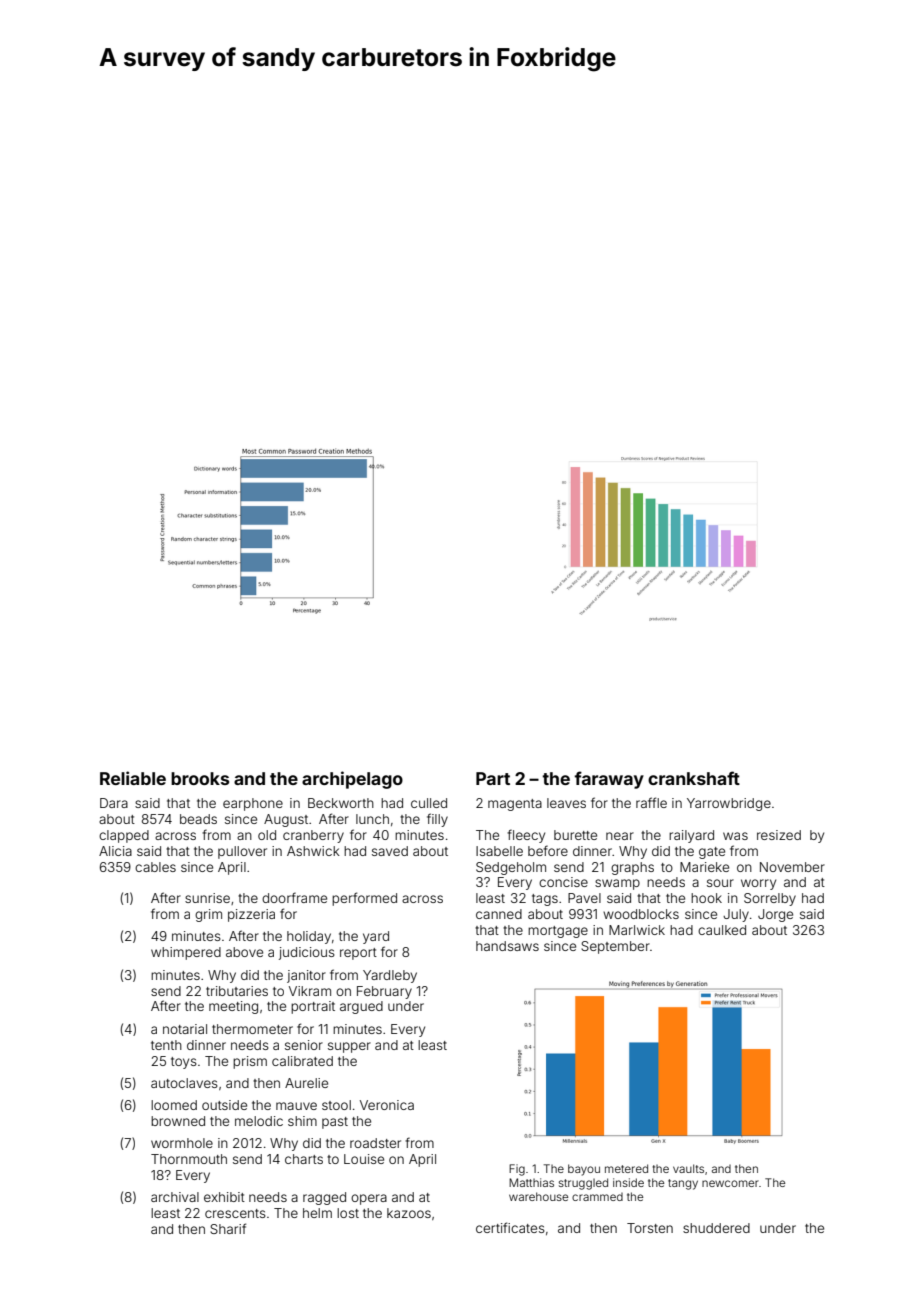  What do you see at coordinates (235, 1213) in the screenshot?
I see `crescents` at bounding box center [235, 1213].
